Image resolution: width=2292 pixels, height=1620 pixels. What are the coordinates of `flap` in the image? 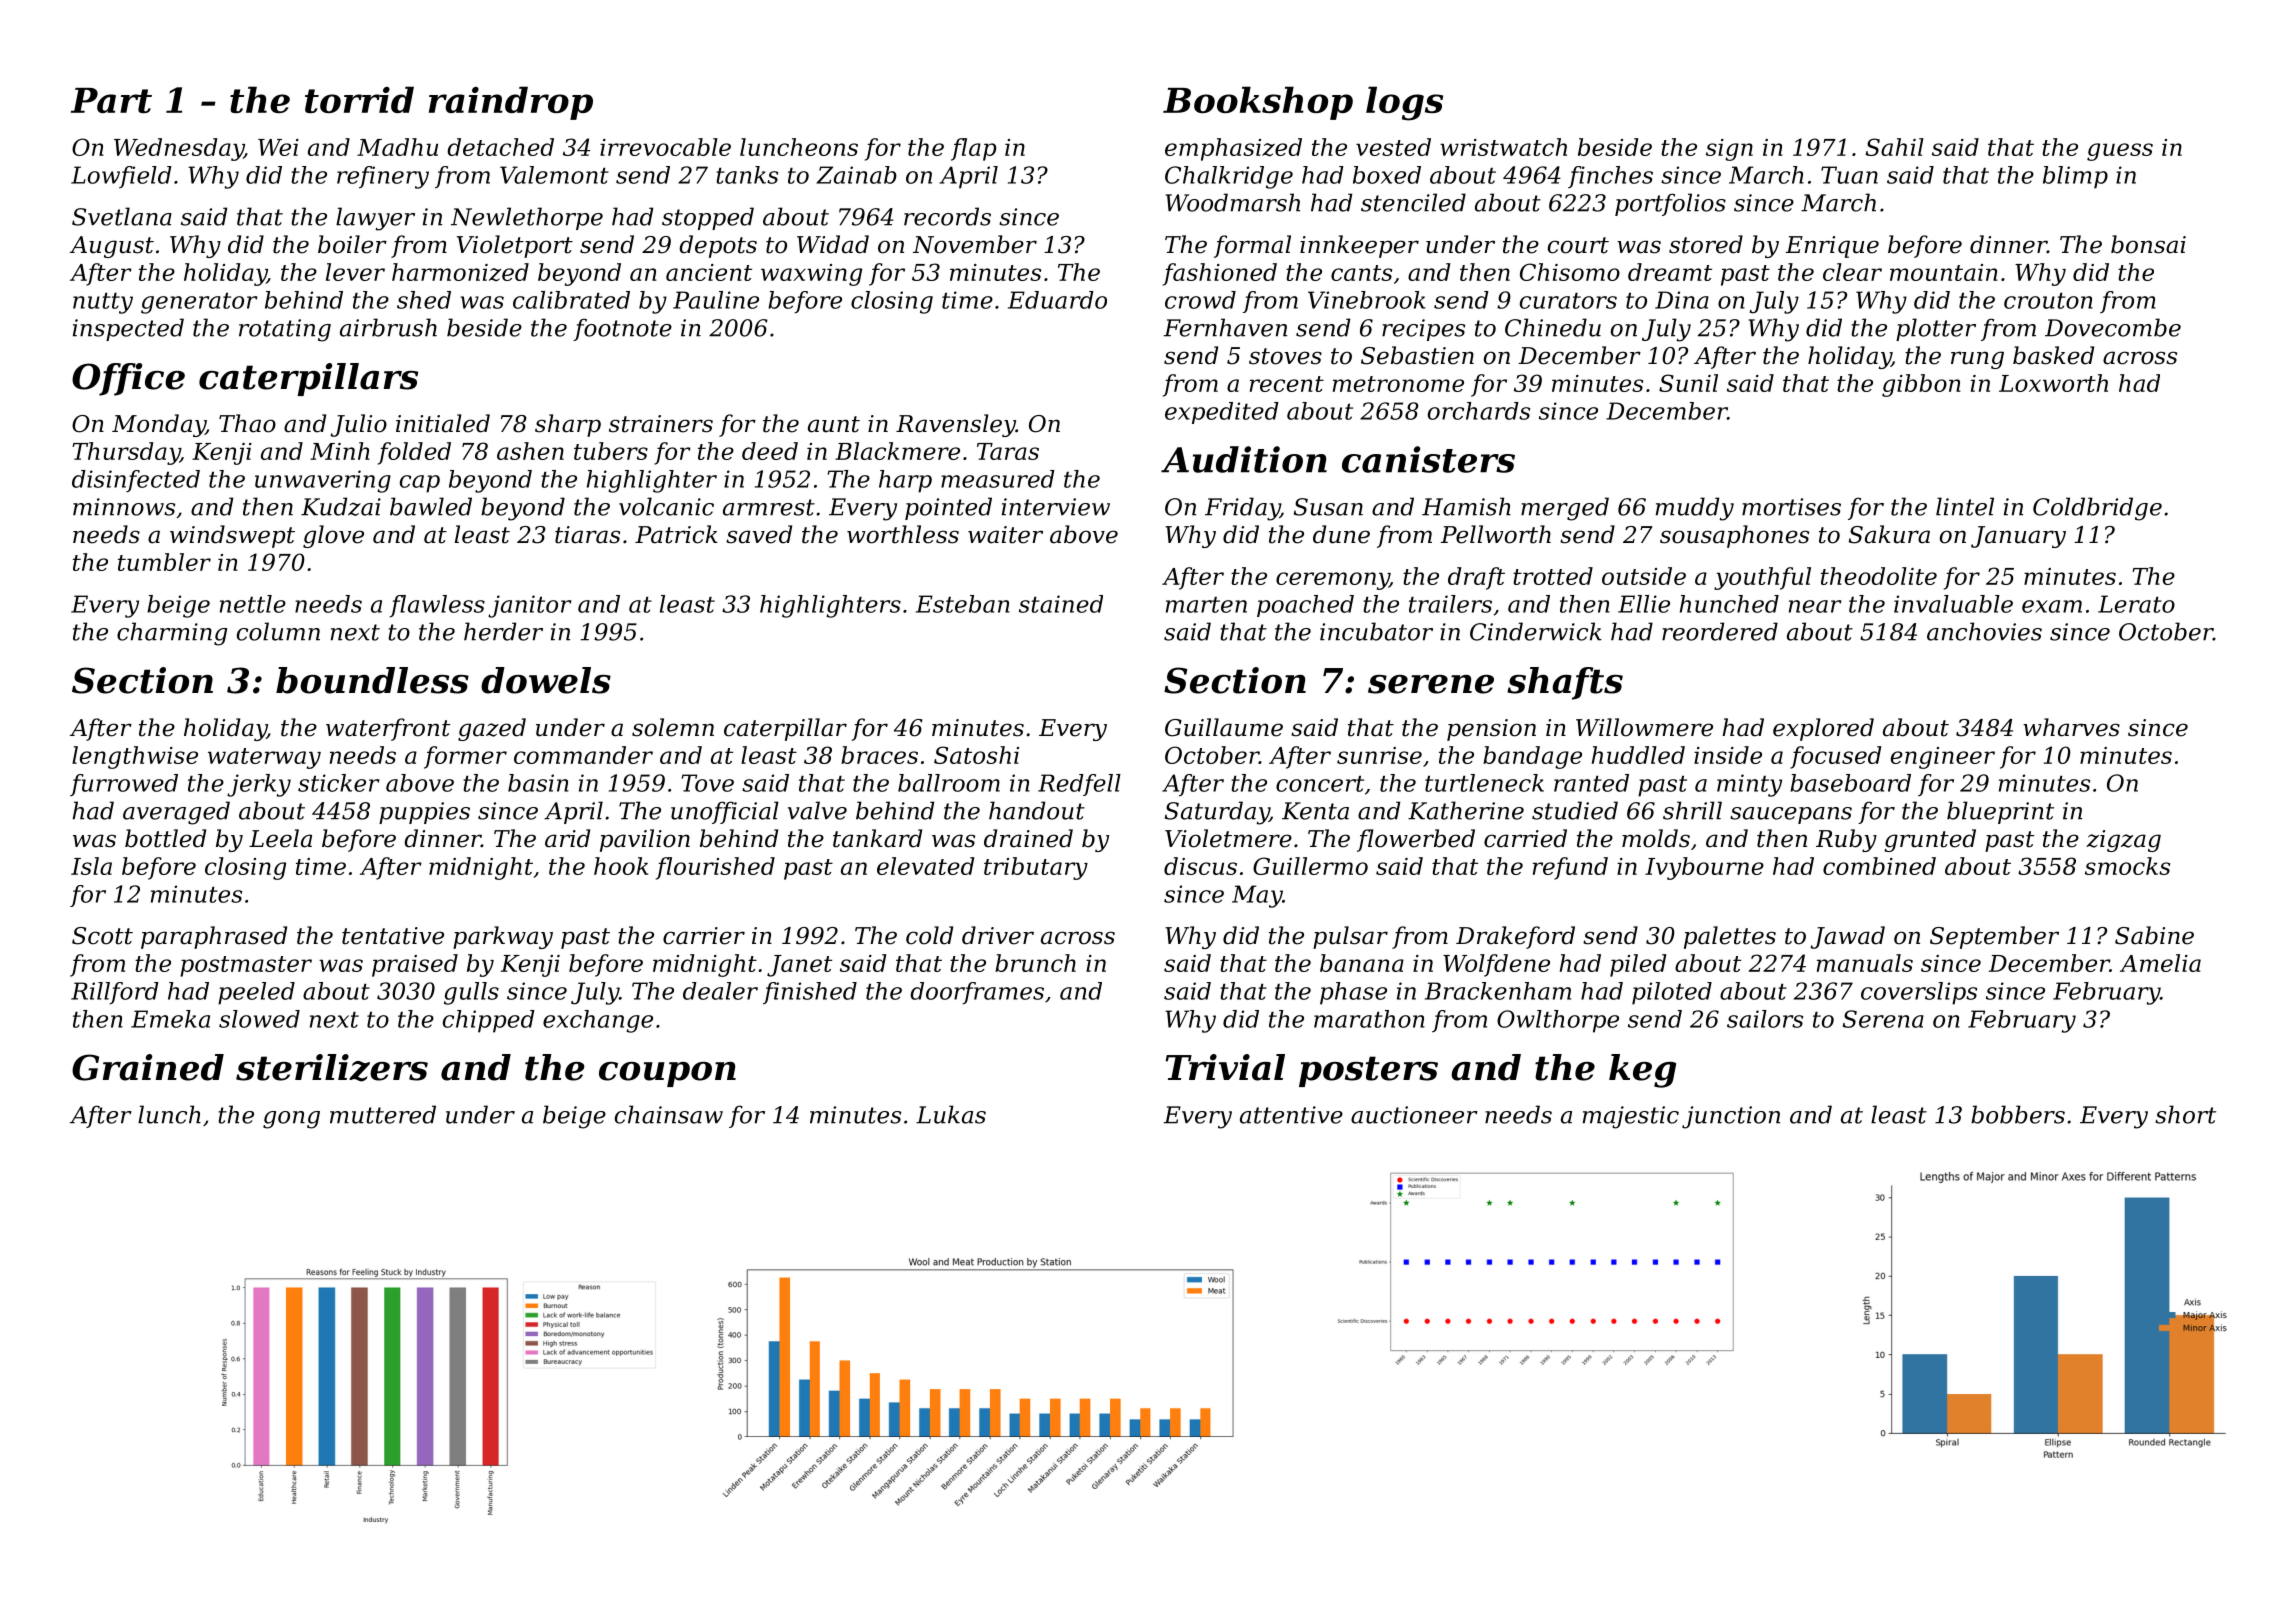 It's located at (973, 149).
